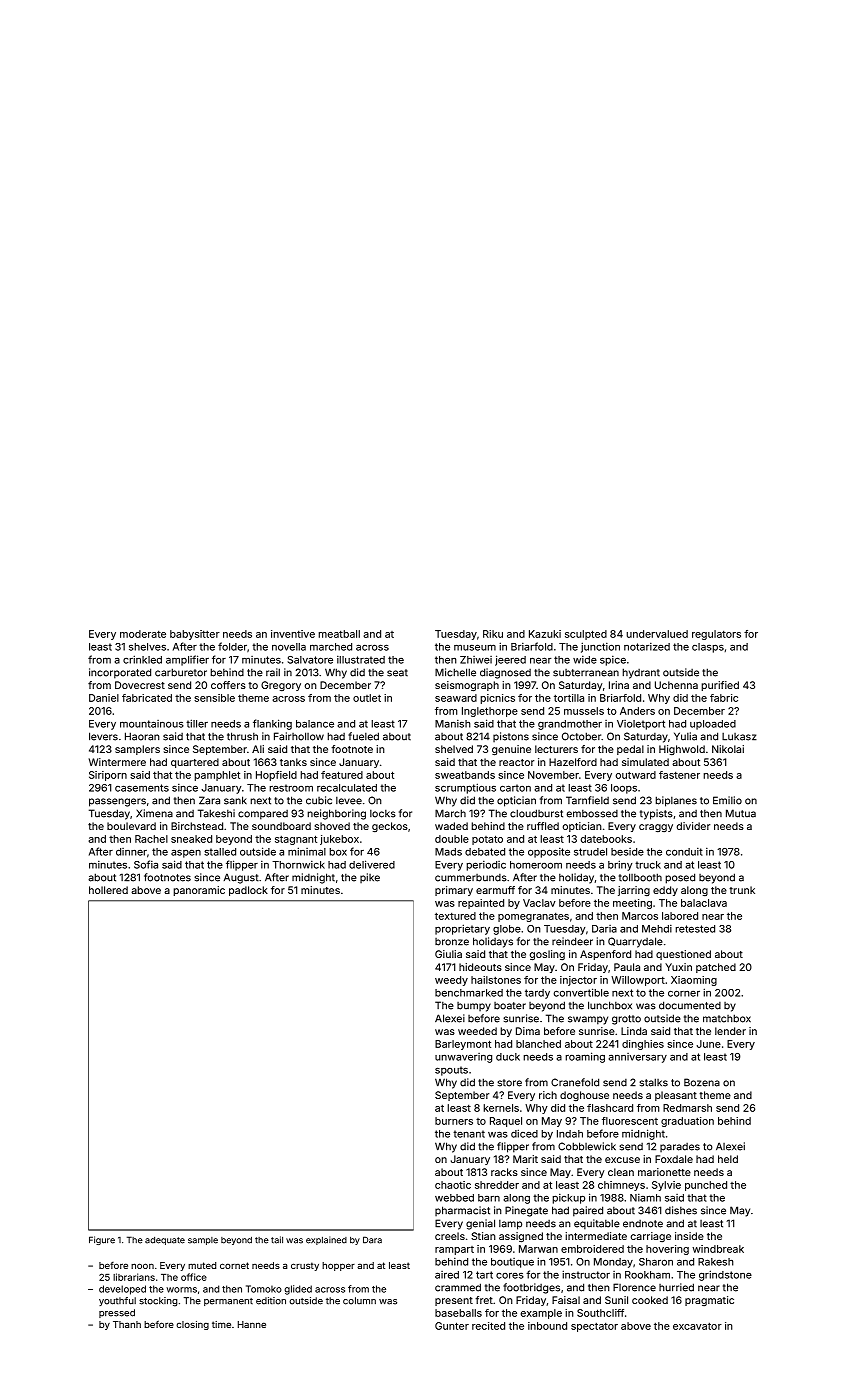 This screenshot has height=1400, width=849. What do you see at coordinates (657, 634) in the screenshot?
I see `undervalued` at bounding box center [657, 634].
